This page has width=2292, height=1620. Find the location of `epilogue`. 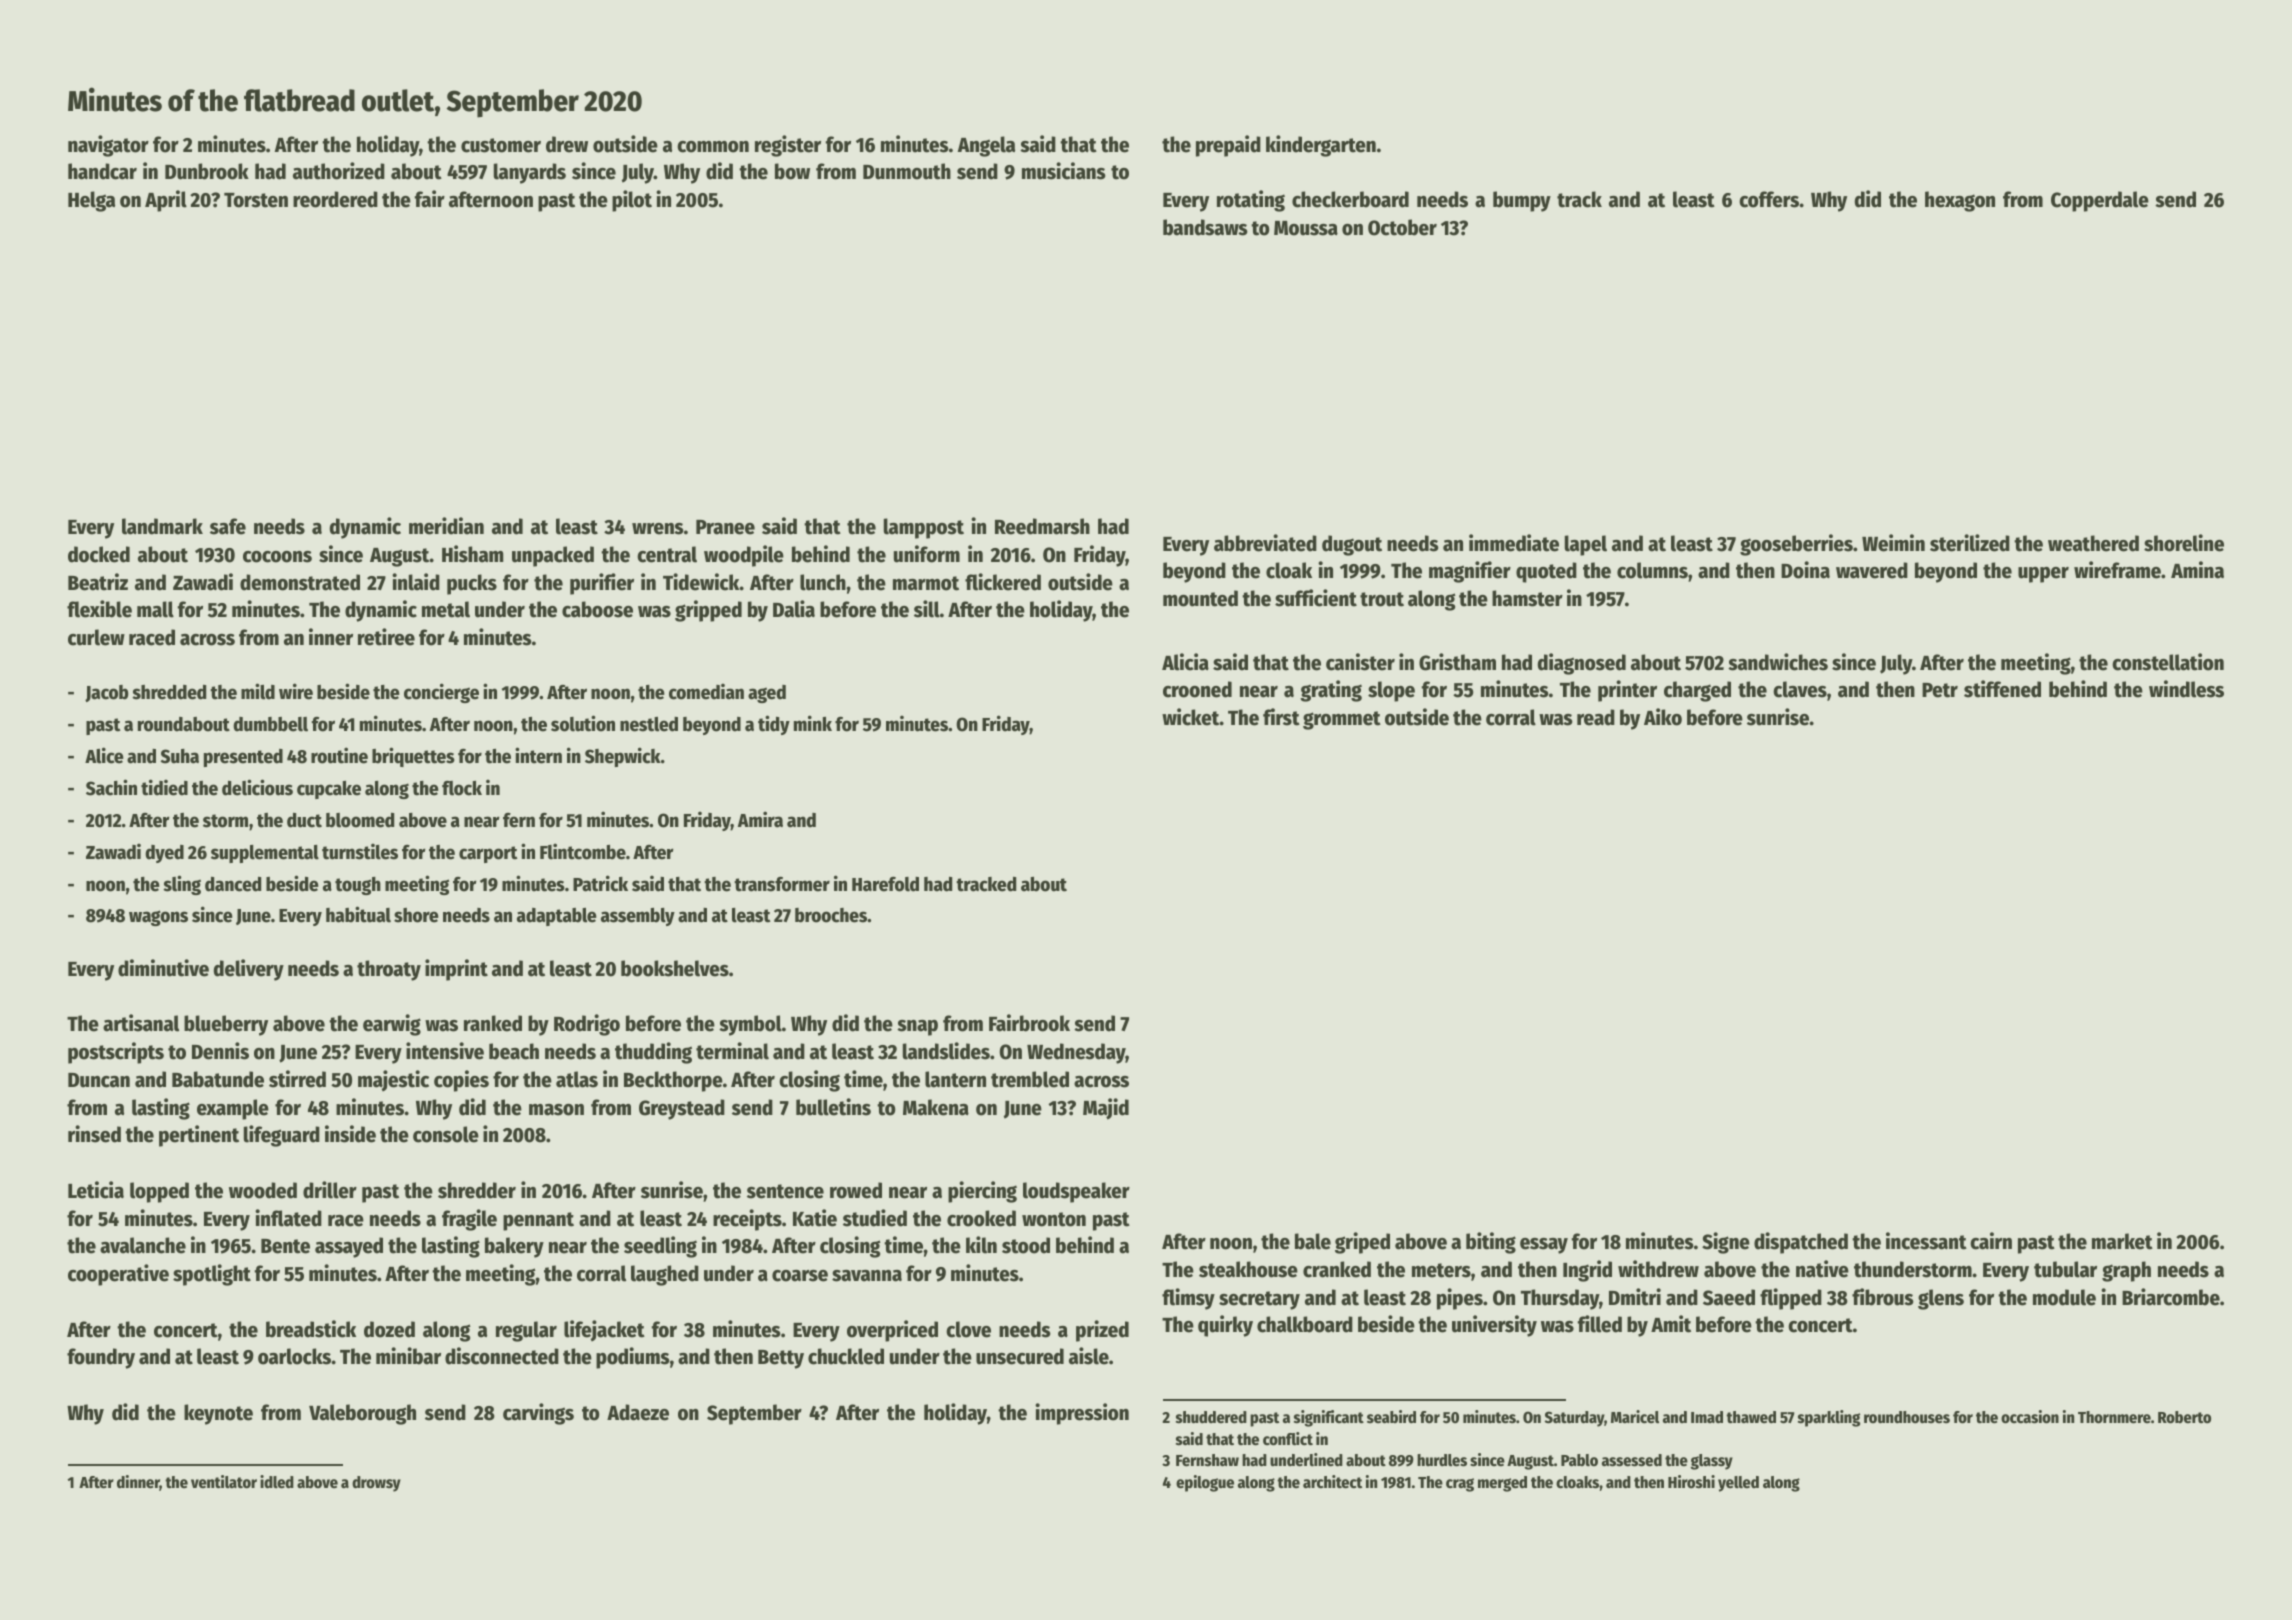

epilogue is located at coordinates (1205, 1483).
